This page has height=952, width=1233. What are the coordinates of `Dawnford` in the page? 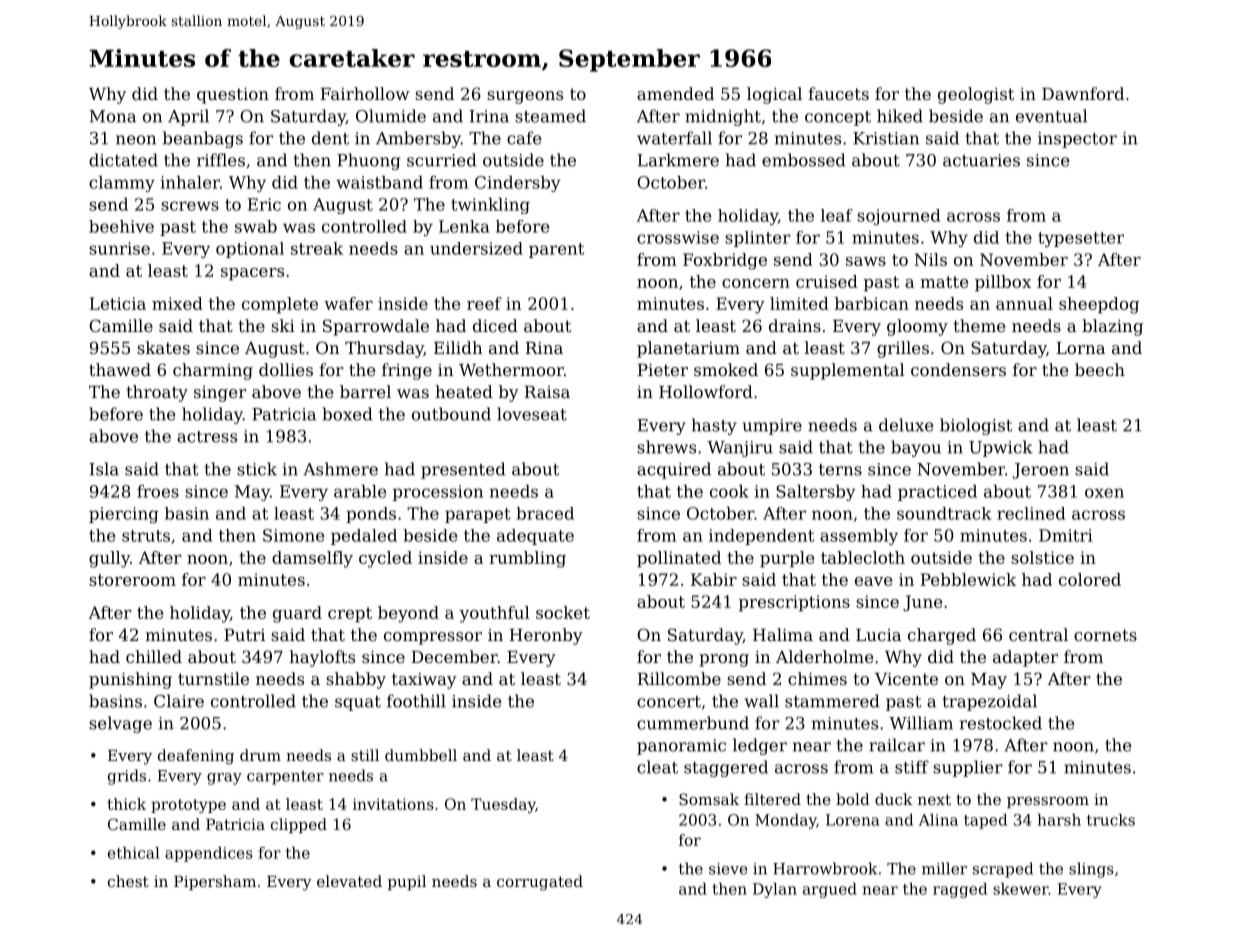 It's located at (1083, 93).
